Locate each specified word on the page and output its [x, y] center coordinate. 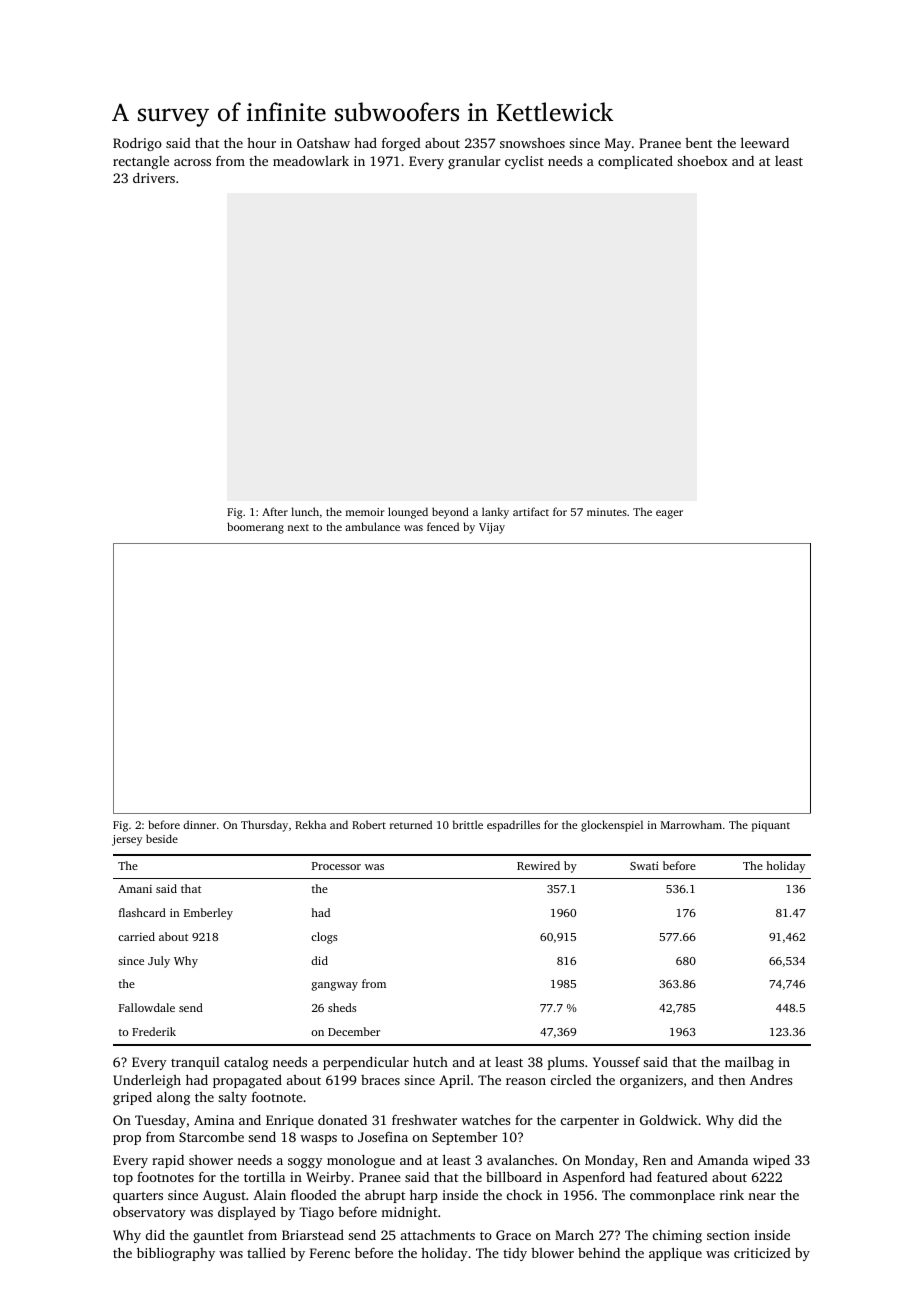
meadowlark [311, 161]
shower [211, 1160]
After [275, 511]
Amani [135, 889]
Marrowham [691, 824]
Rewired [538, 865]
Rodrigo [137, 144]
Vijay [492, 528]
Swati [644, 865]
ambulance [372, 526]
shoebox [702, 161]
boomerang [255, 528]
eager [669, 514]
